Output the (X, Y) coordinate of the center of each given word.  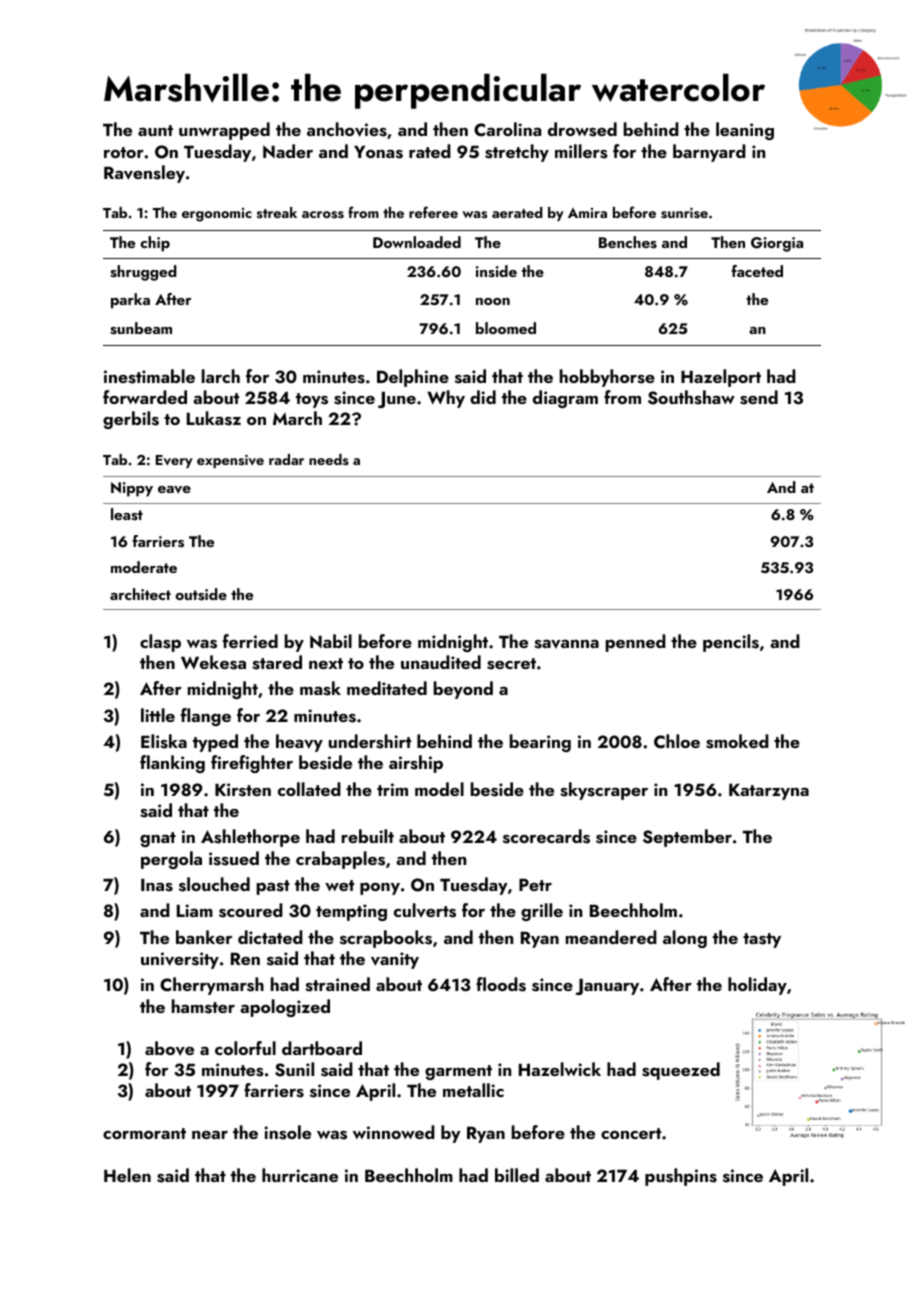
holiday (757, 986)
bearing (540, 743)
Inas (157, 885)
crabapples (340, 860)
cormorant (144, 1133)
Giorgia (777, 244)
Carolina (507, 129)
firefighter (252, 764)
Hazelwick (560, 1069)
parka (130, 301)
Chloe (677, 741)
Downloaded (417, 242)
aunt (155, 130)
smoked (737, 741)
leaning (745, 131)
